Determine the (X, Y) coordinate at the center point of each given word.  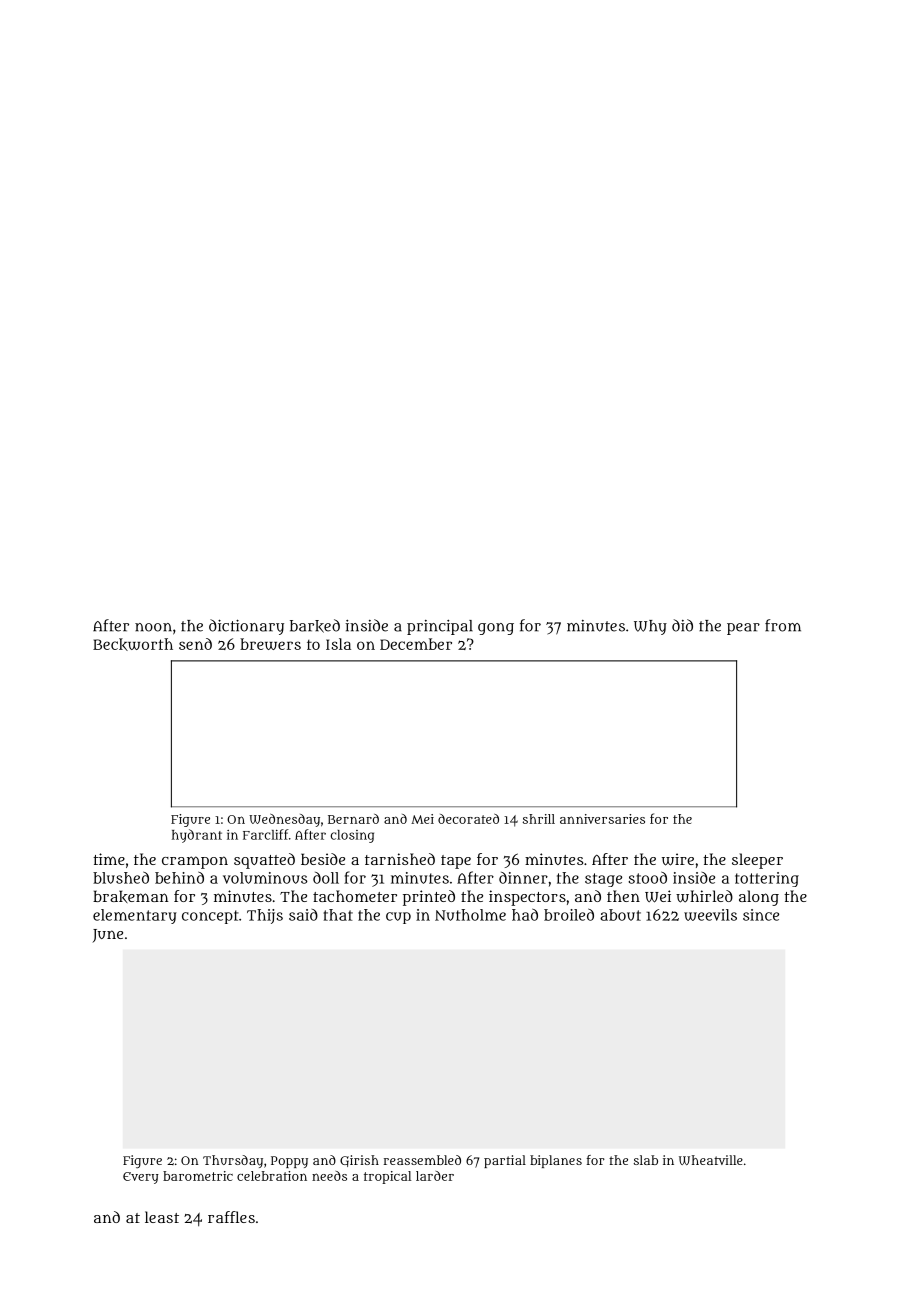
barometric (198, 1176)
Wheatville (711, 1160)
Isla (338, 644)
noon (153, 627)
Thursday (233, 1161)
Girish (359, 1161)
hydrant (197, 836)
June (108, 936)
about (620, 915)
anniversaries (602, 819)
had (525, 914)
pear (743, 629)
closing (352, 836)
